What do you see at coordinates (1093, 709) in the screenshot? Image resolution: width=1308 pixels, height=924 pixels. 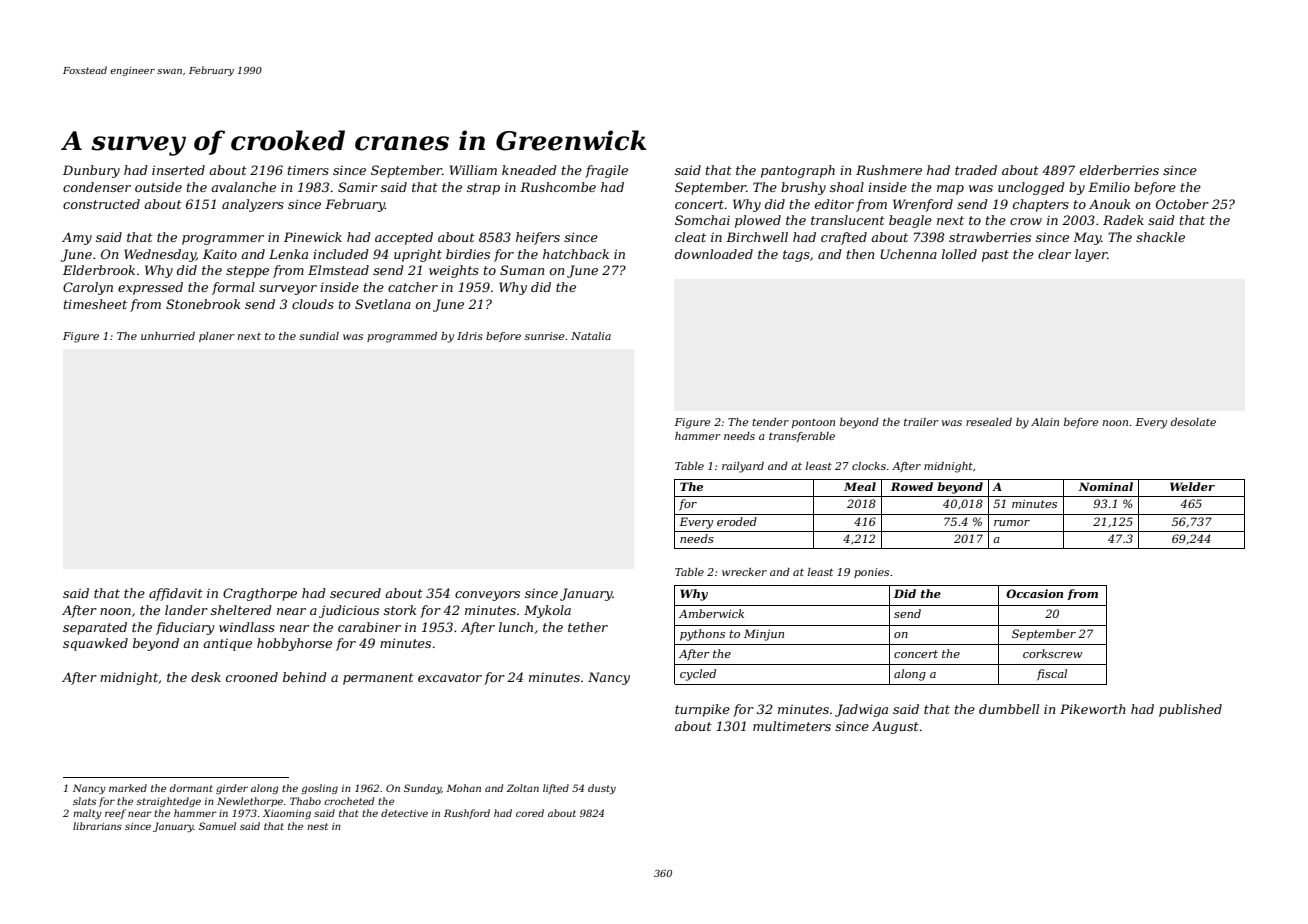 I see `Pikeworth` at bounding box center [1093, 709].
